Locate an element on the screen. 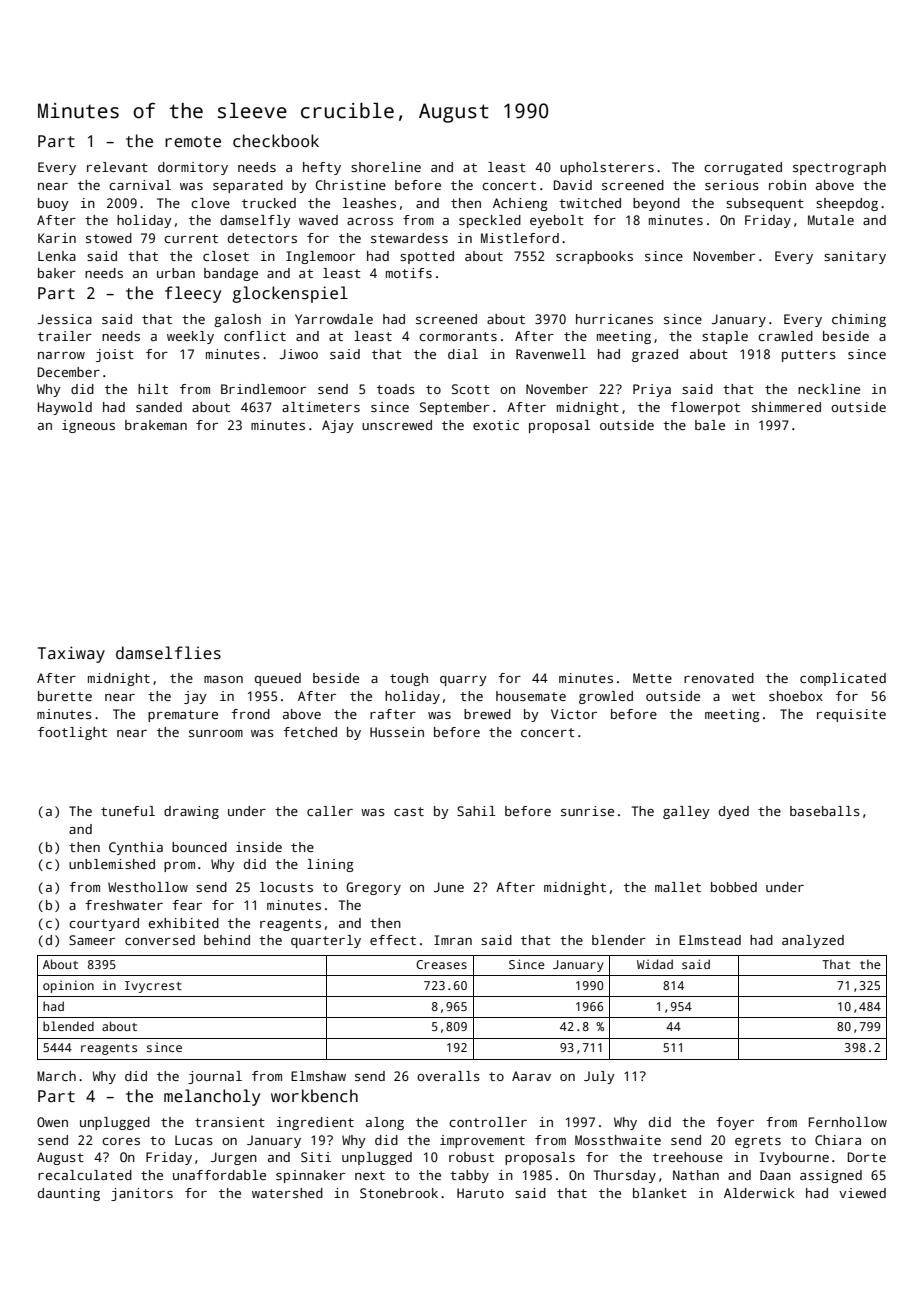 The width and height of the screenshot is (924, 1308). baker is located at coordinates (57, 273).
